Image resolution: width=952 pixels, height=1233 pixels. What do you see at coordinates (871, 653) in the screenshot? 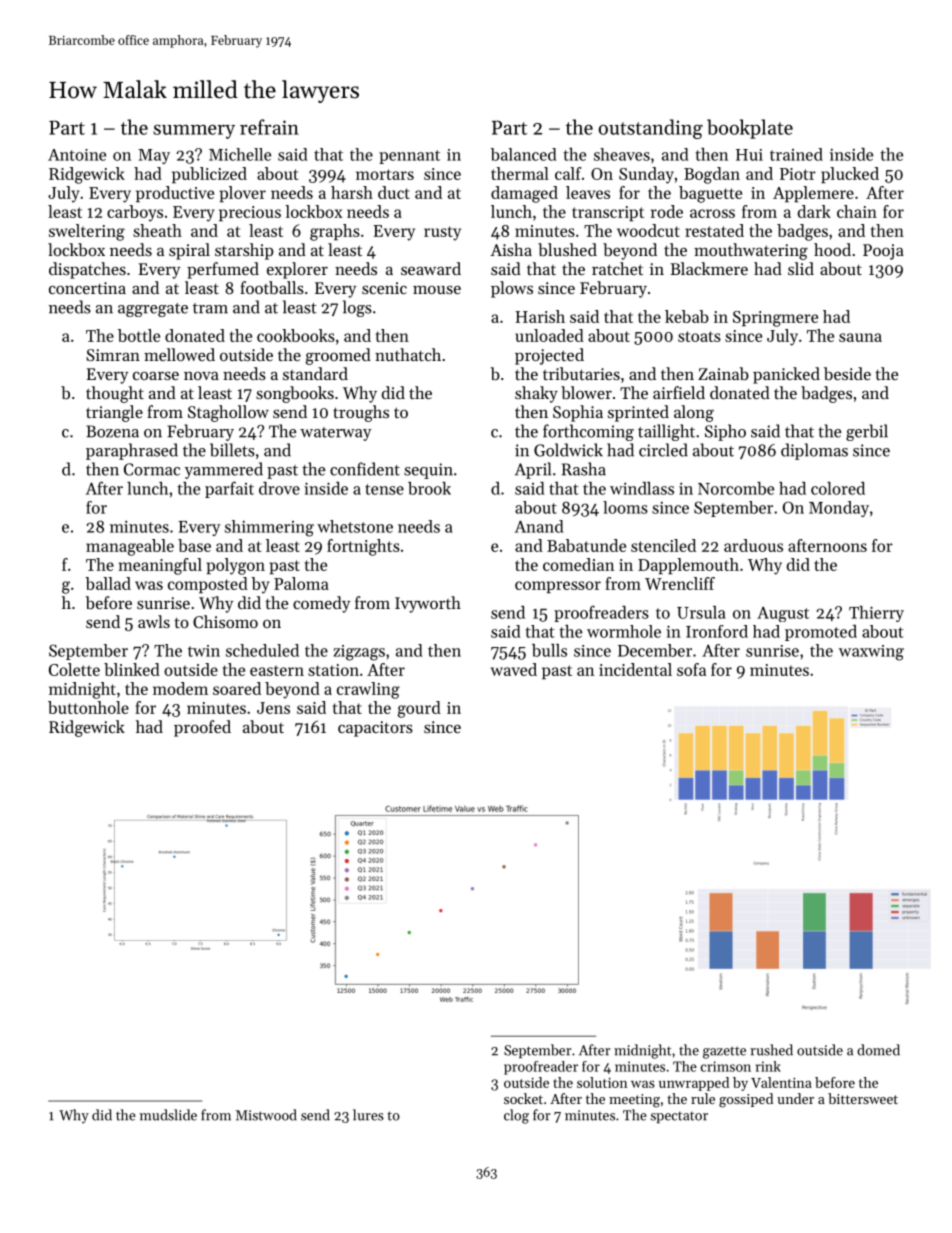
I see `waxwing` at bounding box center [871, 653].
